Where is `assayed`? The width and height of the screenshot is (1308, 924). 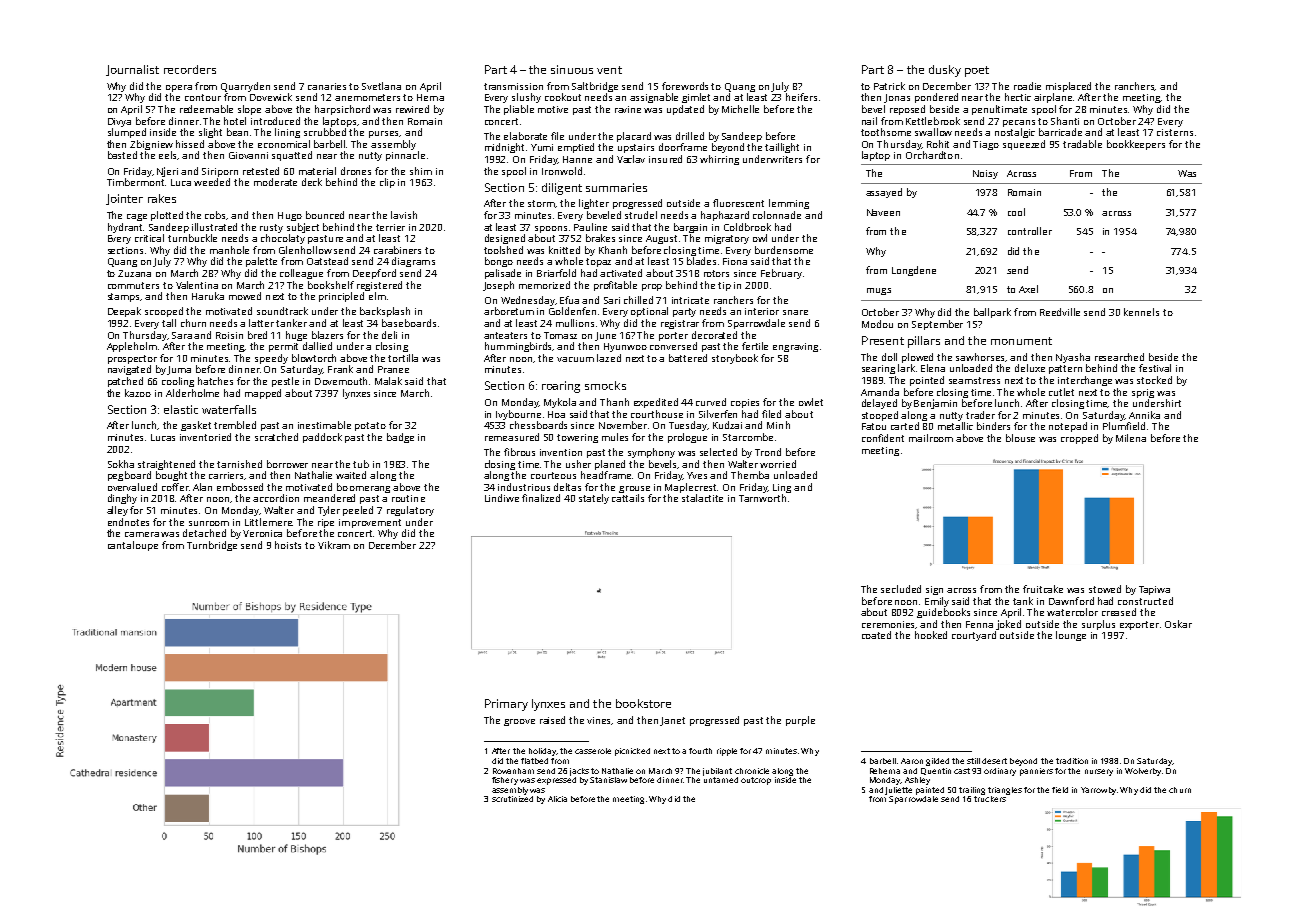
assayed is located at coordinates (884, 193).
